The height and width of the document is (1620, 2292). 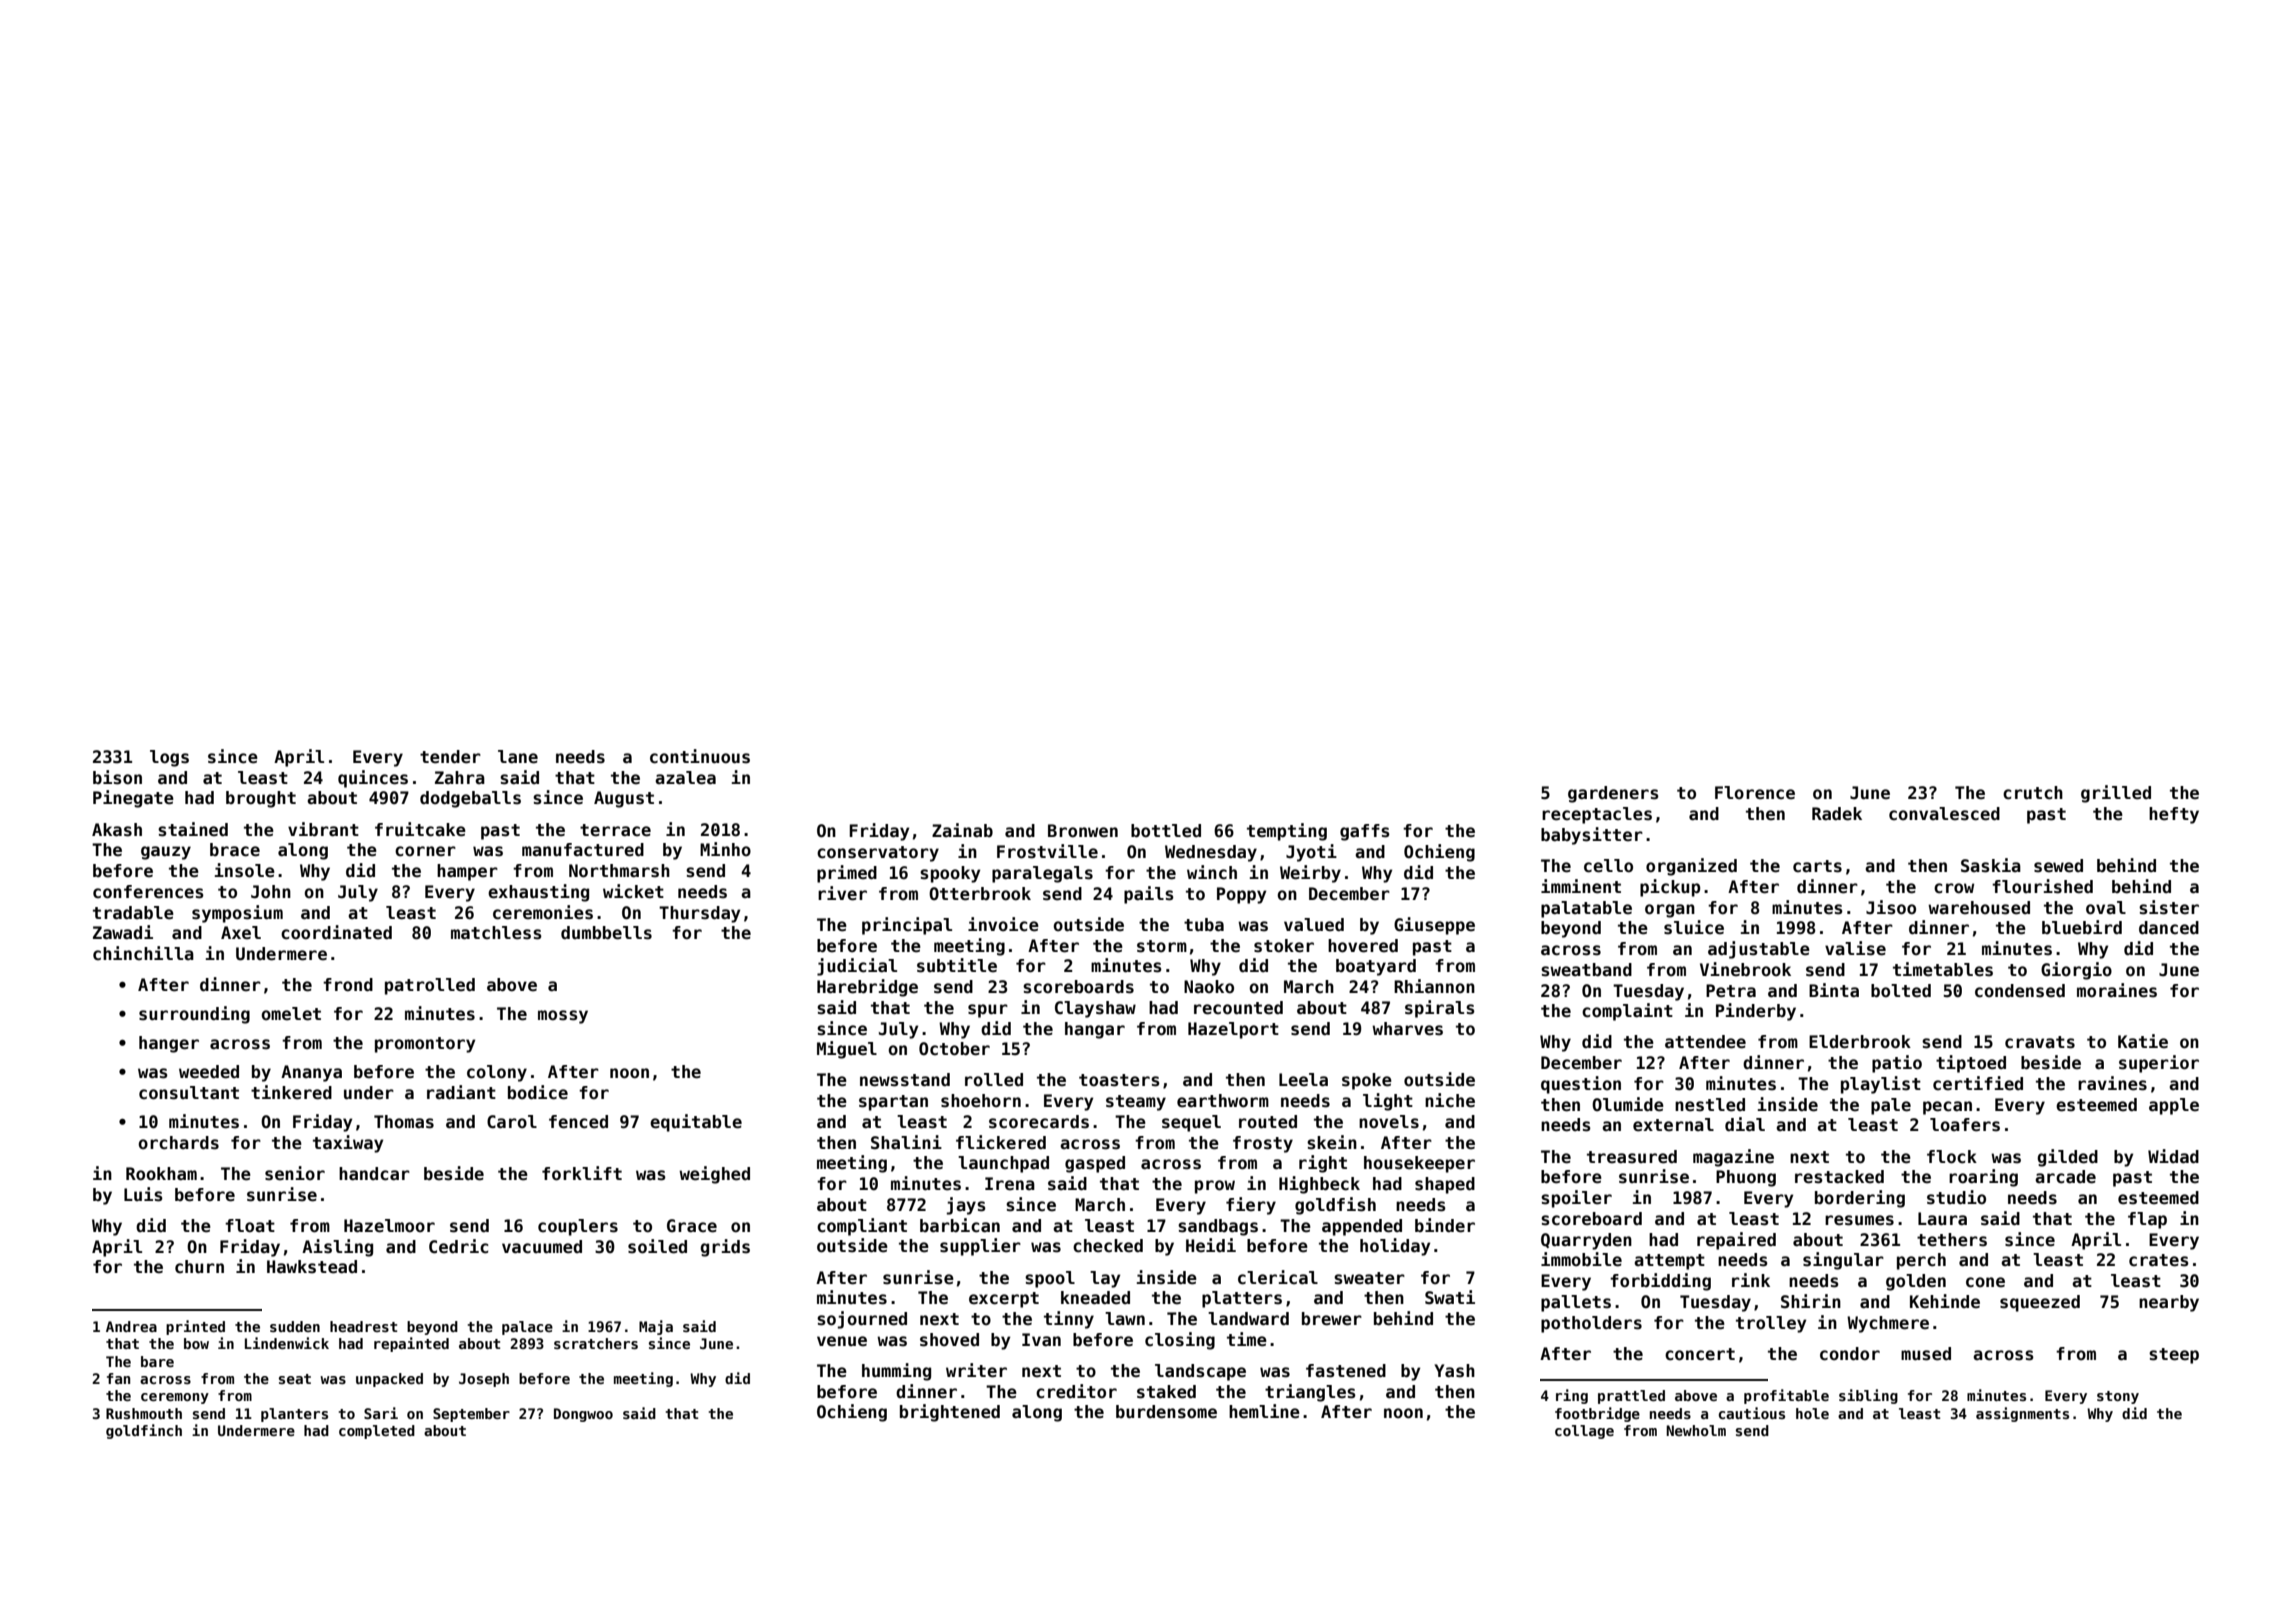 I want to click on hefty, so click(x=2174, y=815).
